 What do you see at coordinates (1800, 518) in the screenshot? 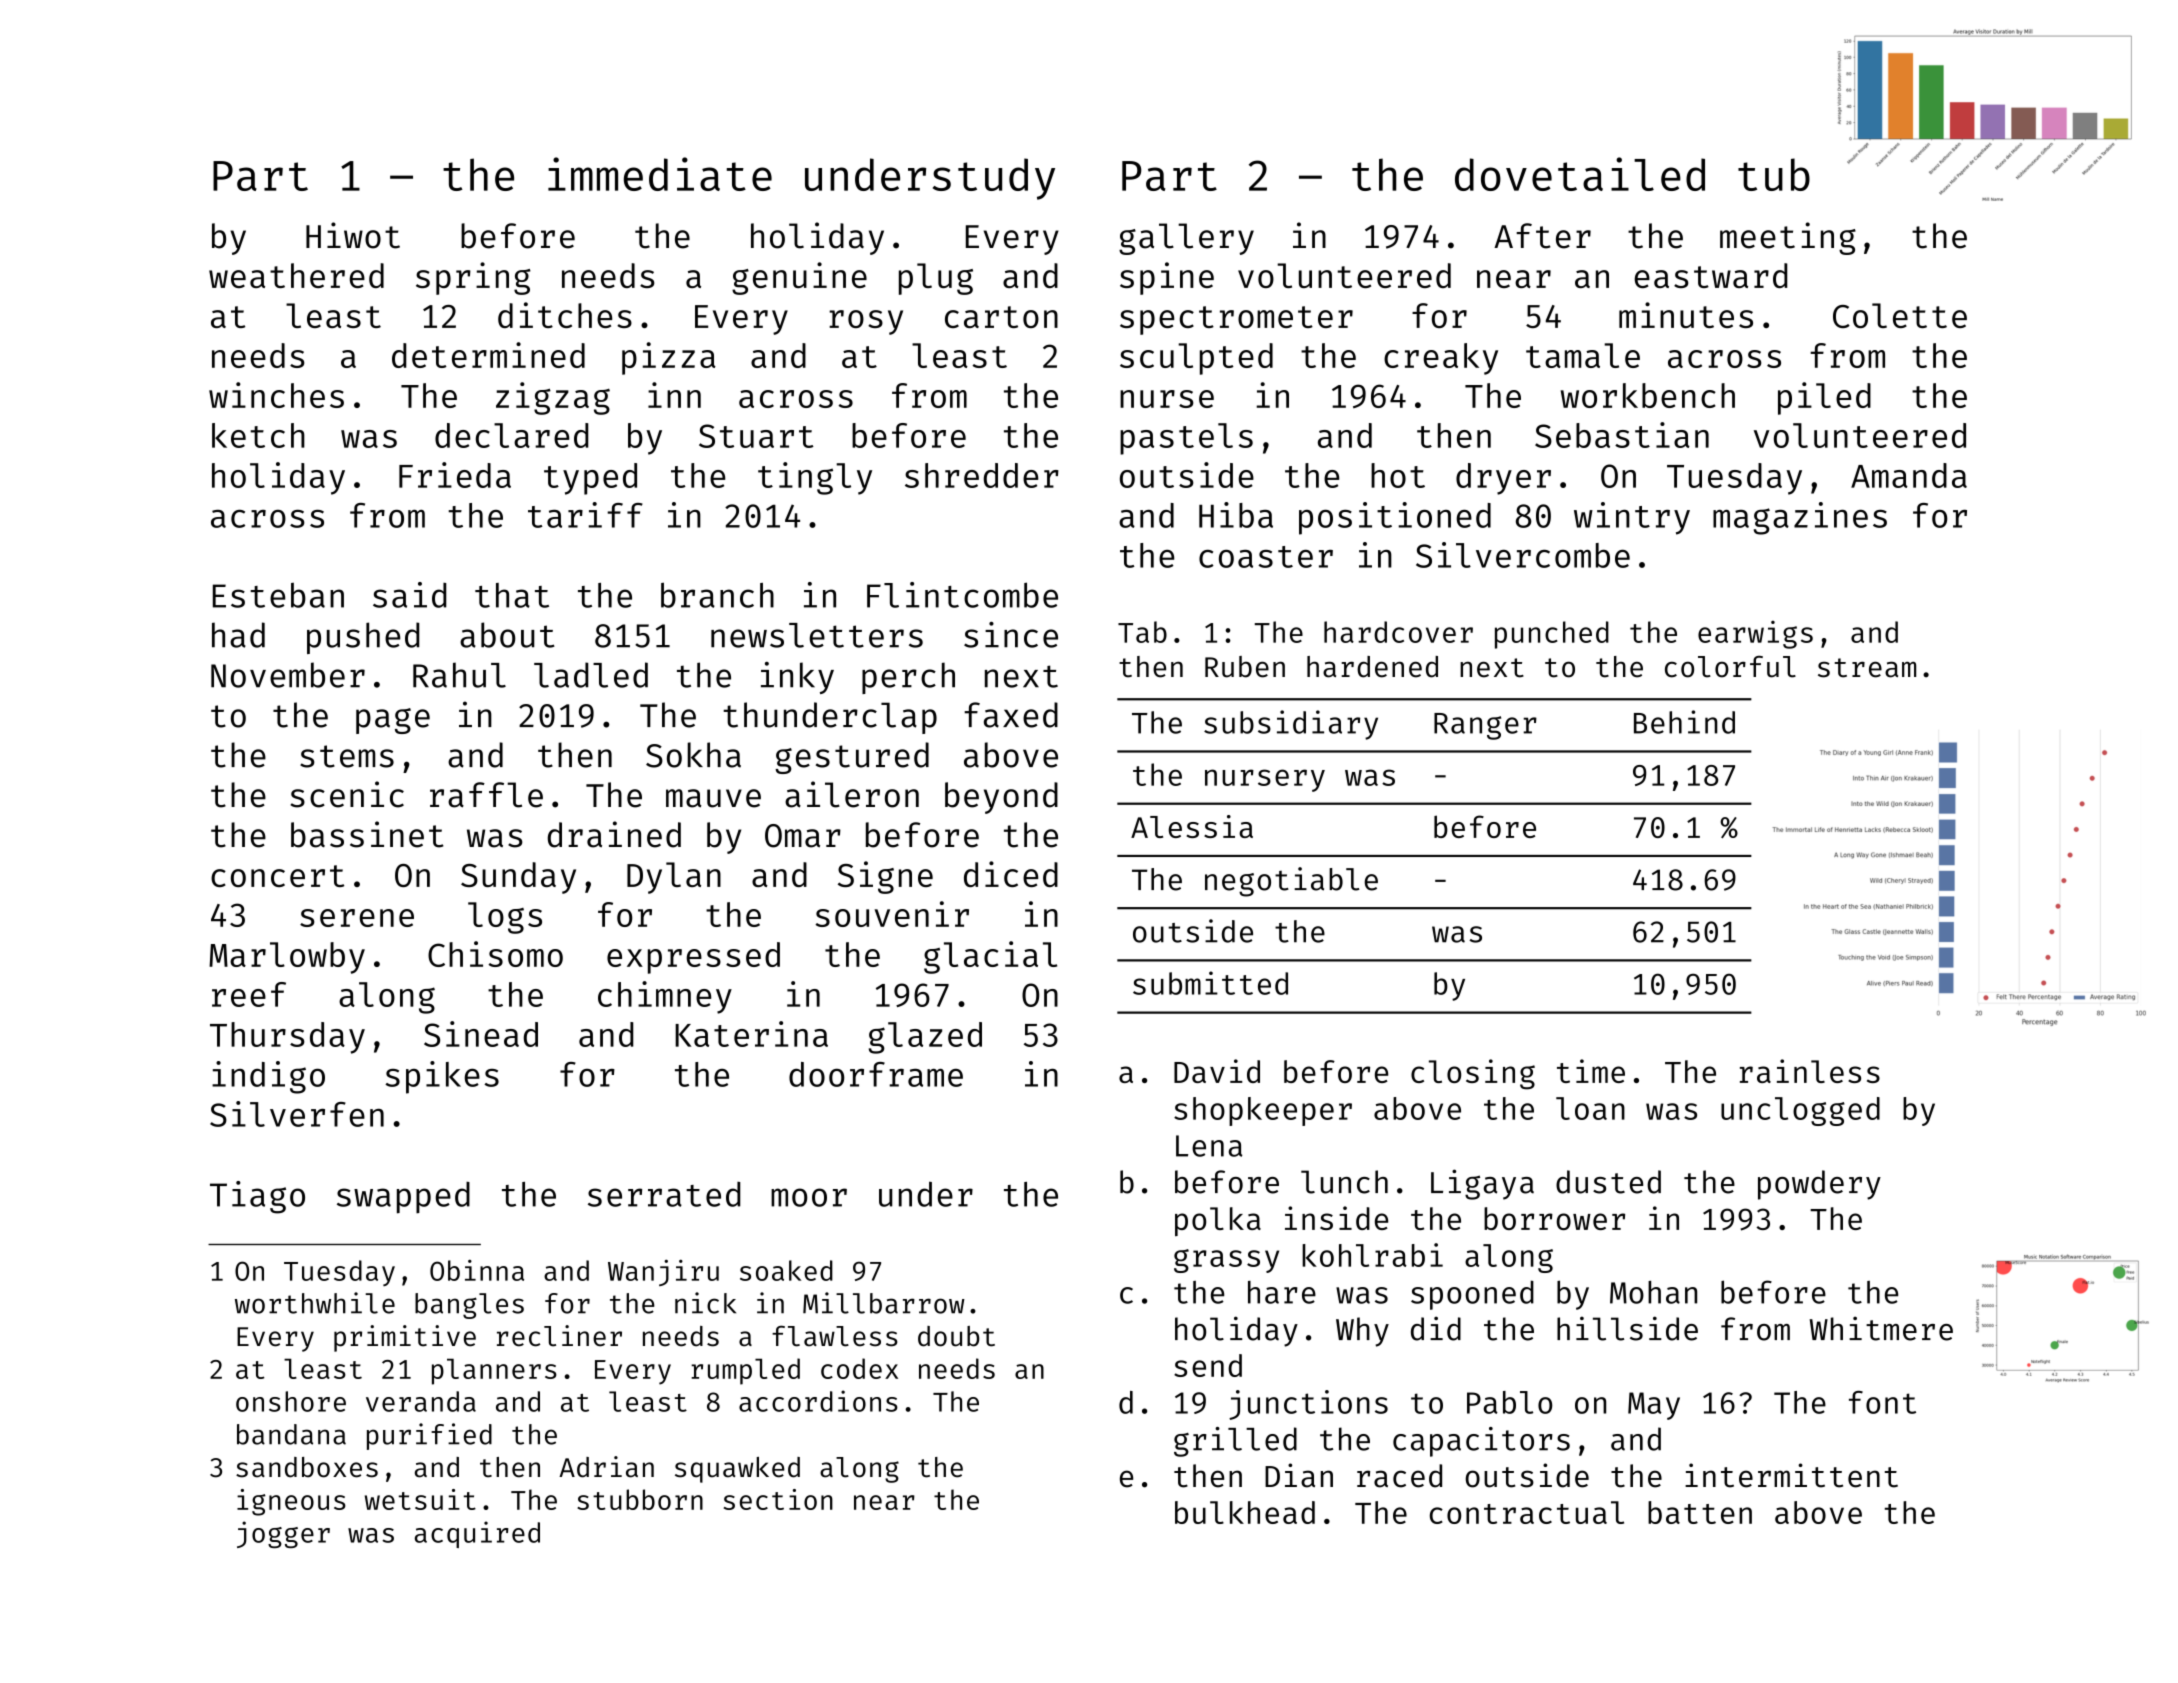
I see `magazines` at bounding box center [1800, 518].
